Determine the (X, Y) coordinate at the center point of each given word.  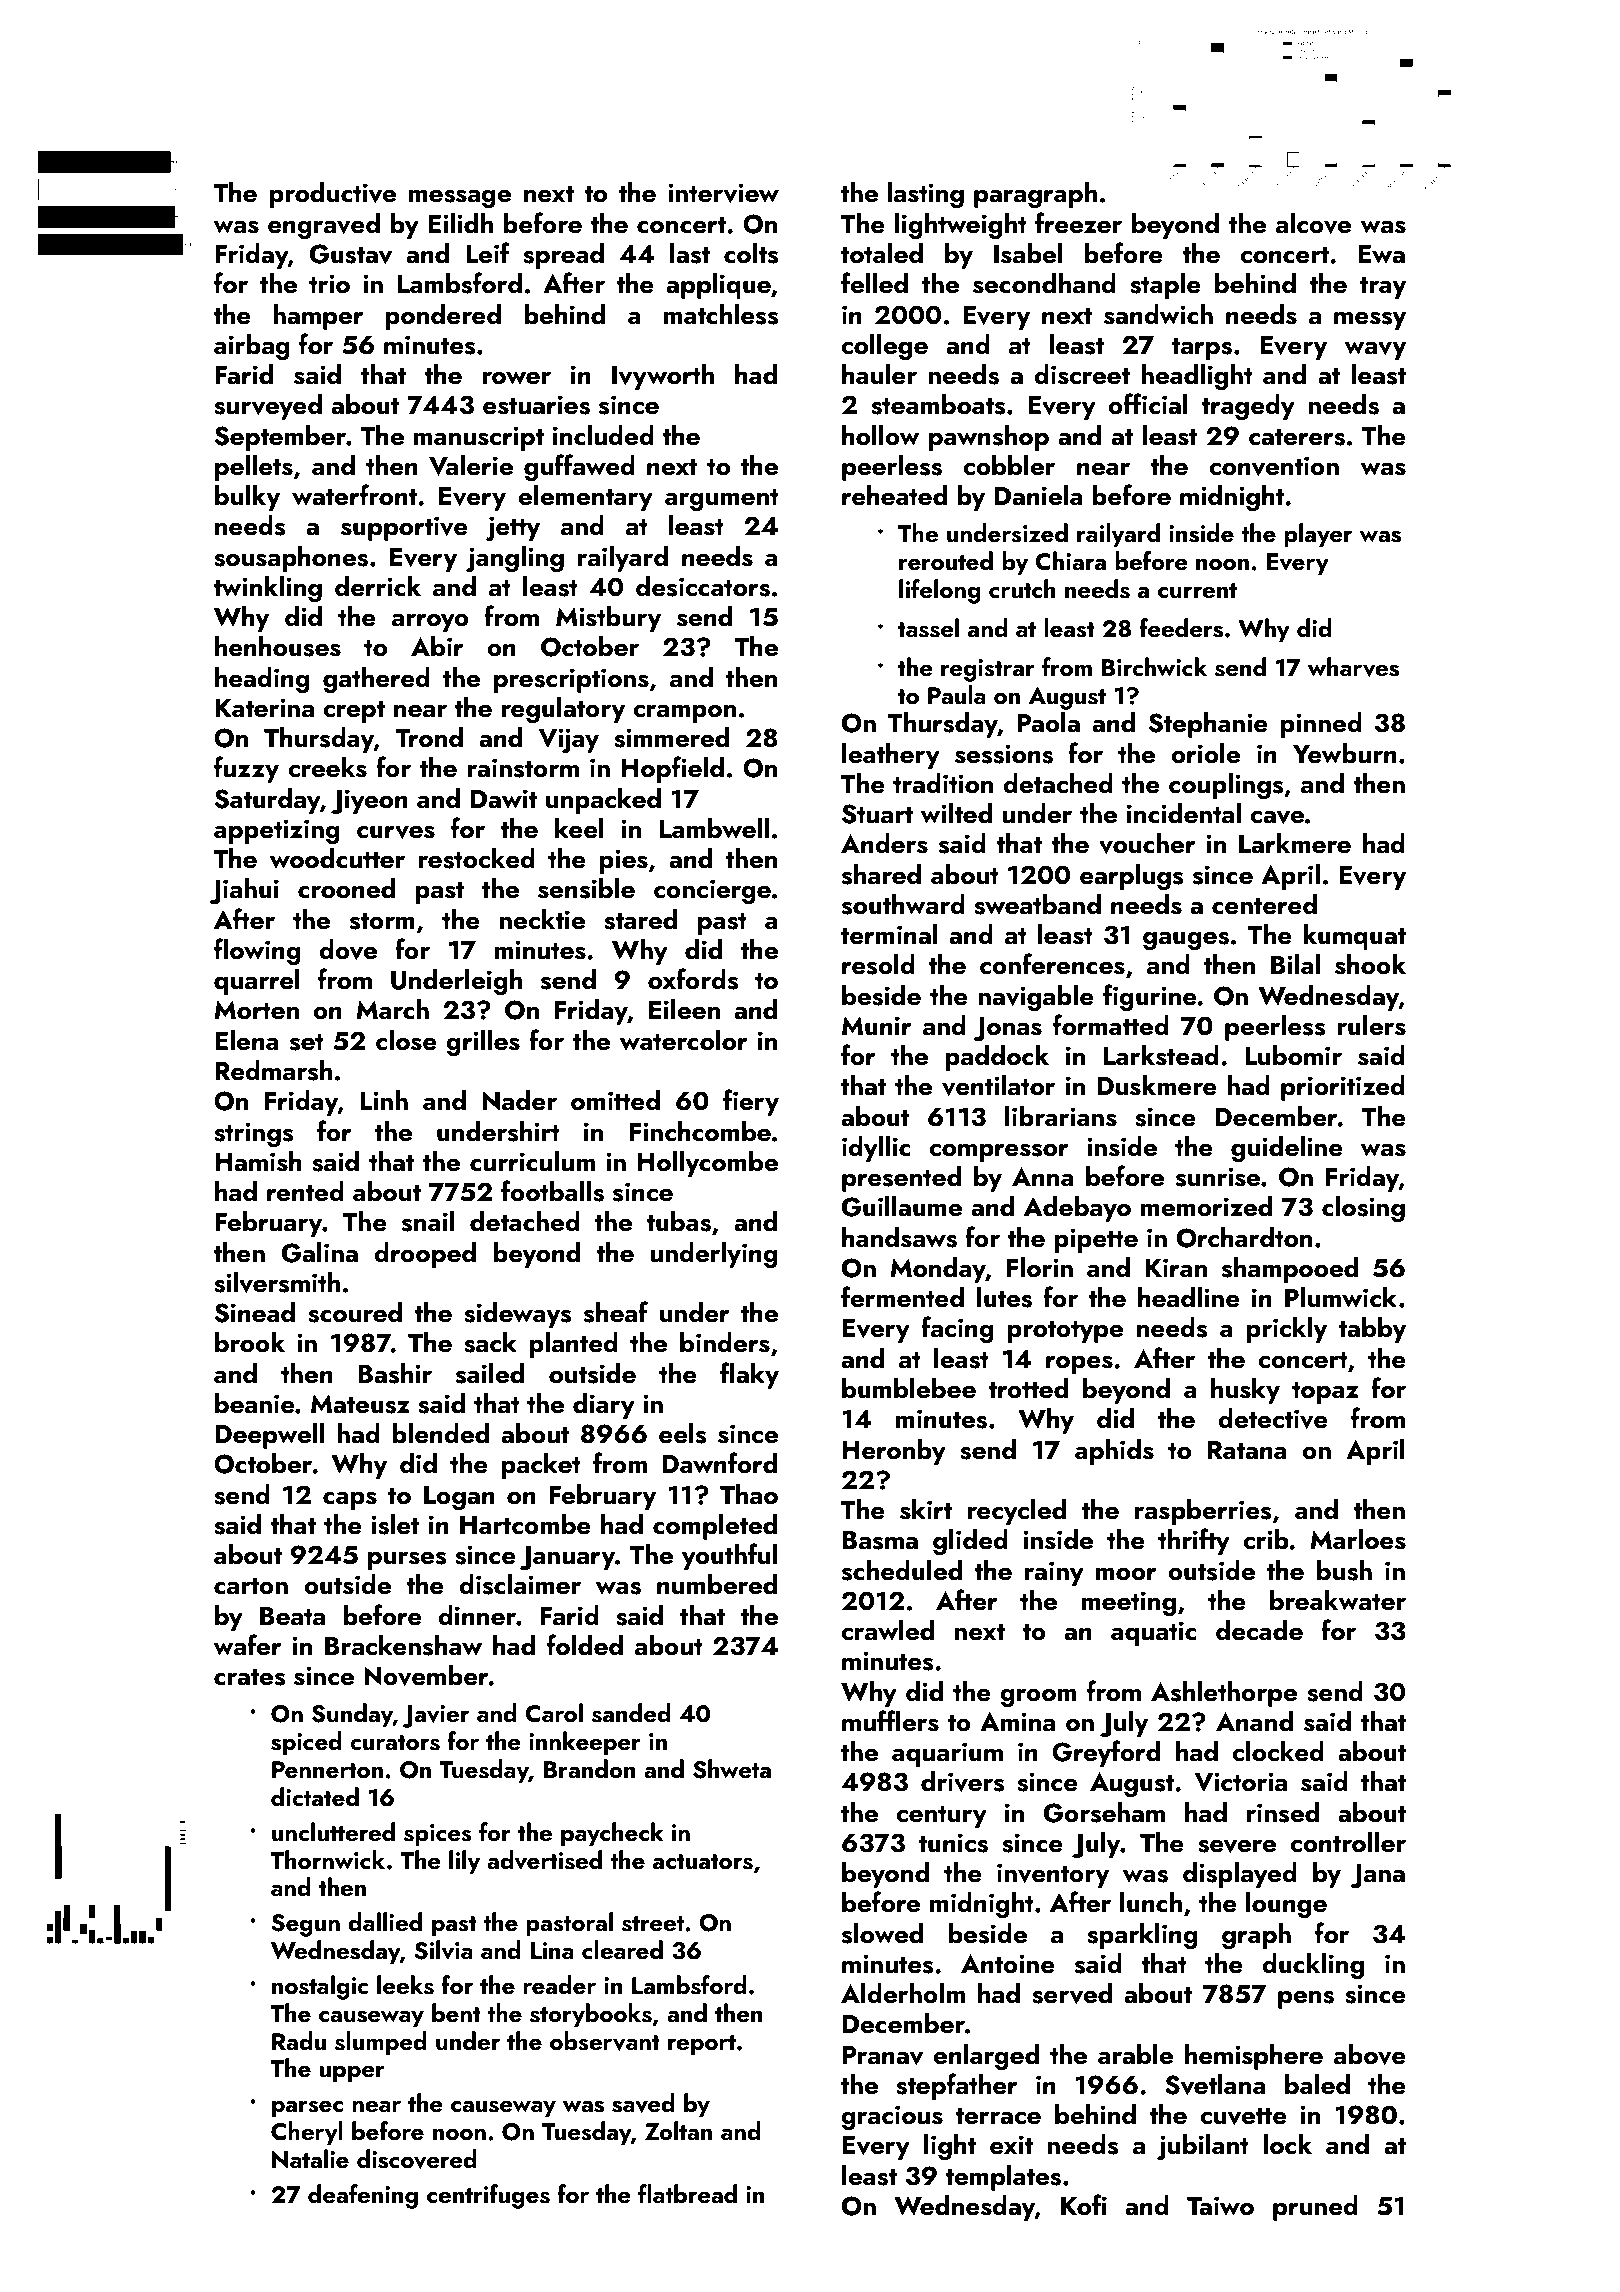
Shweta (732, 1769)
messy (1370, 321)
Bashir (395, 1373)
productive (332, 195)
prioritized (1343, 1088)
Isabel (1028, 253)
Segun (305, 1925)
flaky (749, 1375)
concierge (712, 891)
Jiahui (244, 891)
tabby (1372, 1330)
